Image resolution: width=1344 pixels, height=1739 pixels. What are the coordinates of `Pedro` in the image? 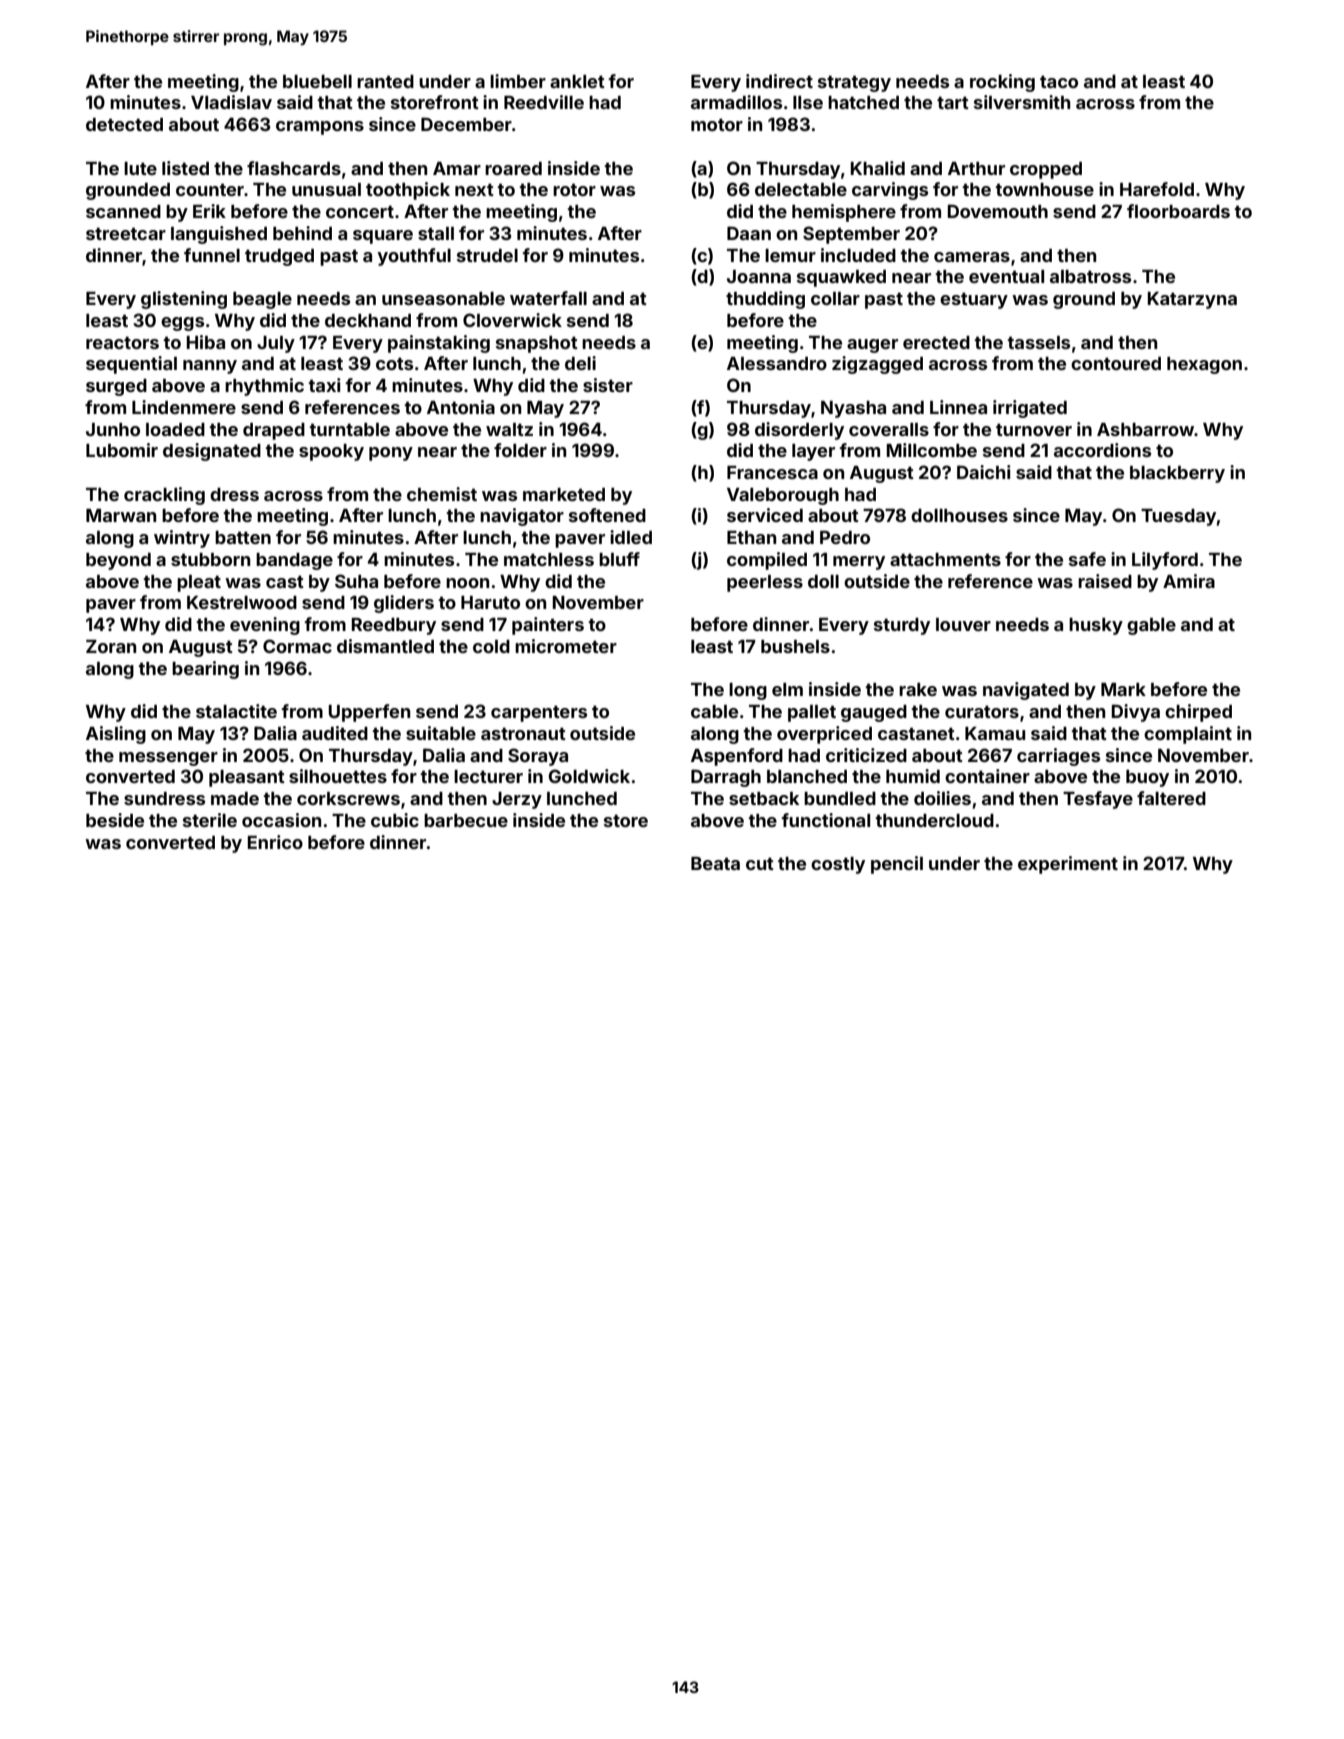 It's located at (845, 537).
